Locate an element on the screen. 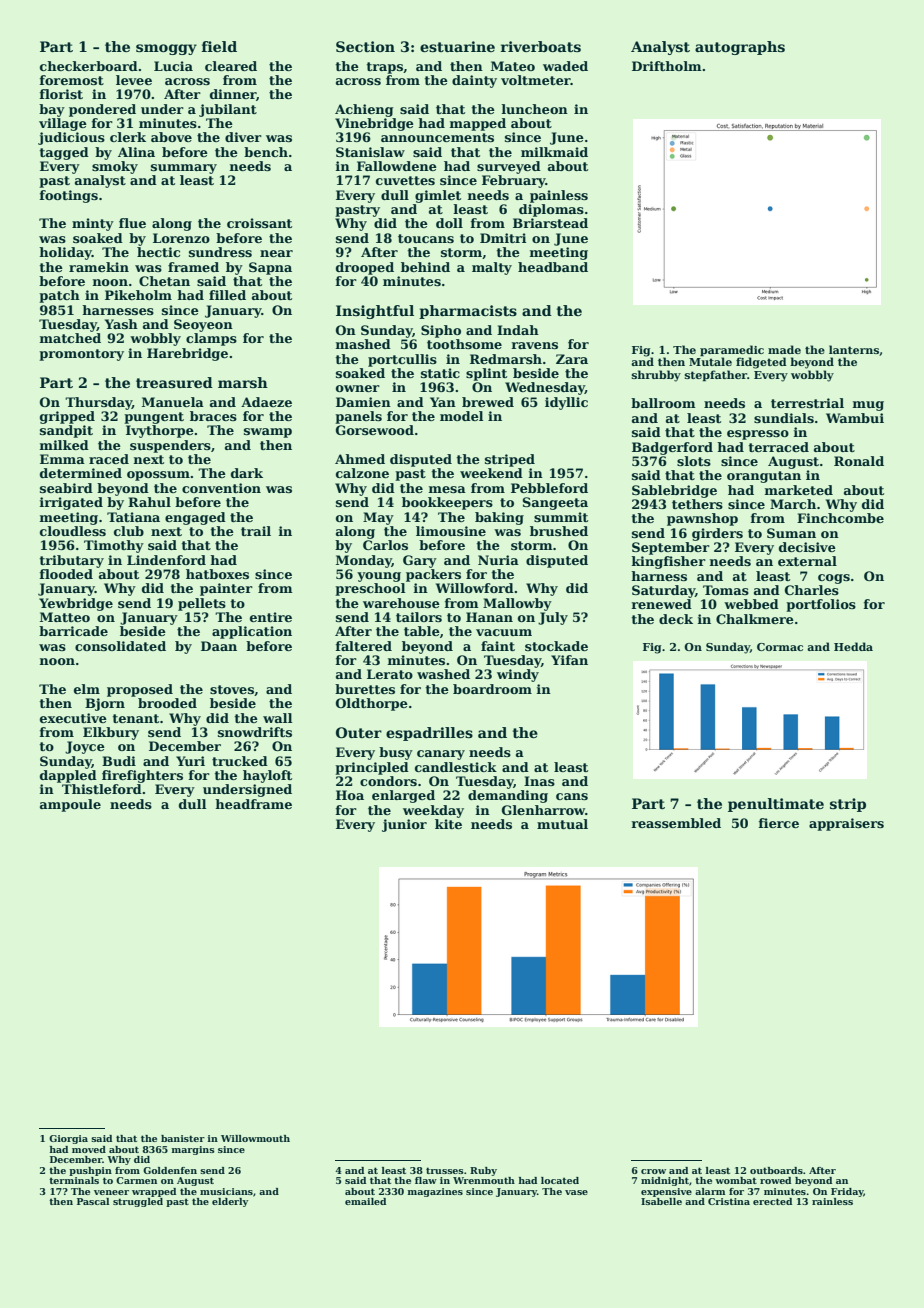 The height and width of the screenshot is (1308, 924). magazines is located at coordinates (435, 1192).
